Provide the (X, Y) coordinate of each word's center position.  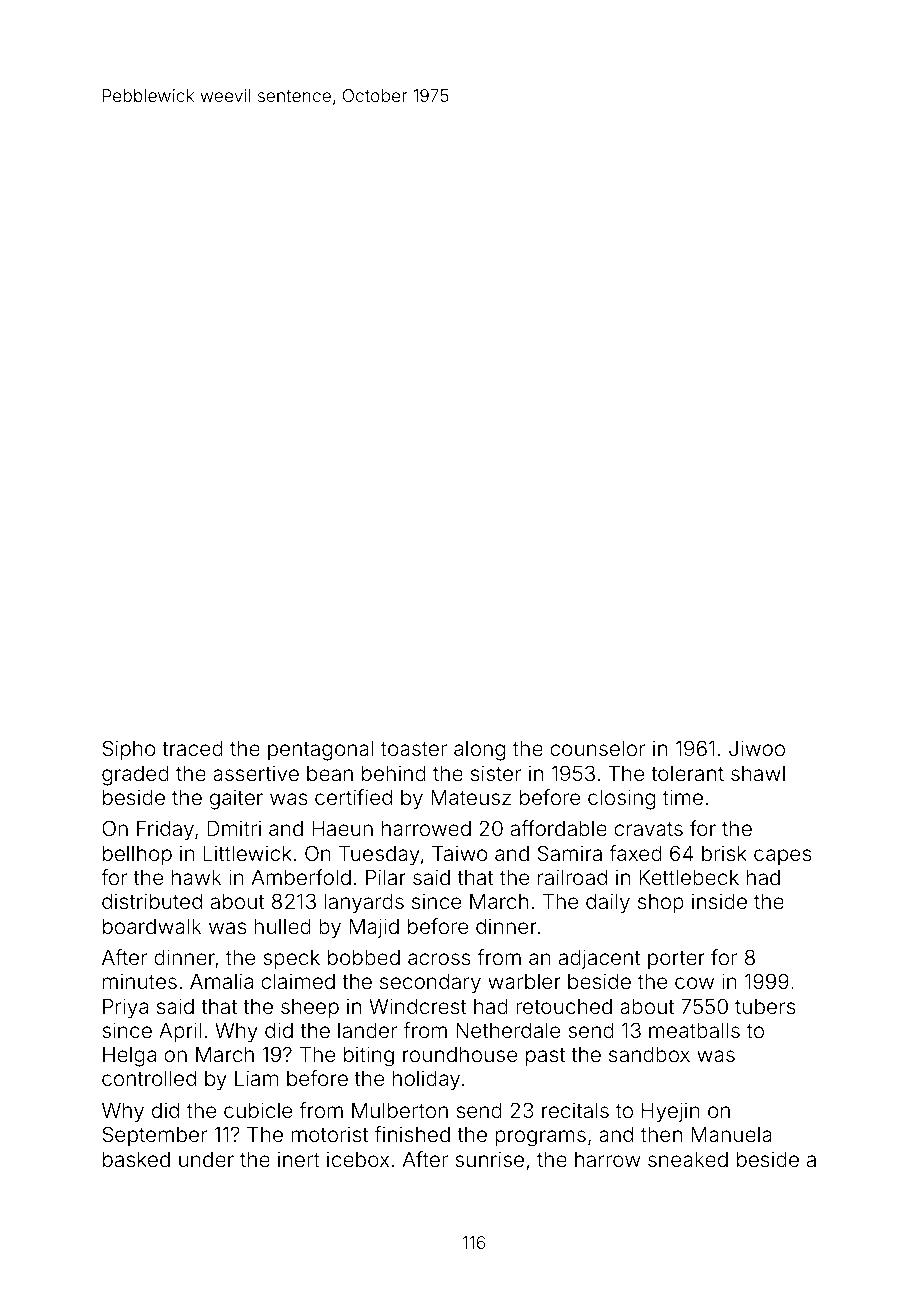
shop (661, 904)
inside (719, 901)
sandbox (649, 1054)
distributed (152, 901)
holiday (426, 1080)
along (479, 751)
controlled (149, 1078)
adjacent (599, 959)
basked (136, 1159)
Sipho (128, 750)
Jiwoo (757, 748)
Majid (374, 928)
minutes (140, 981)
